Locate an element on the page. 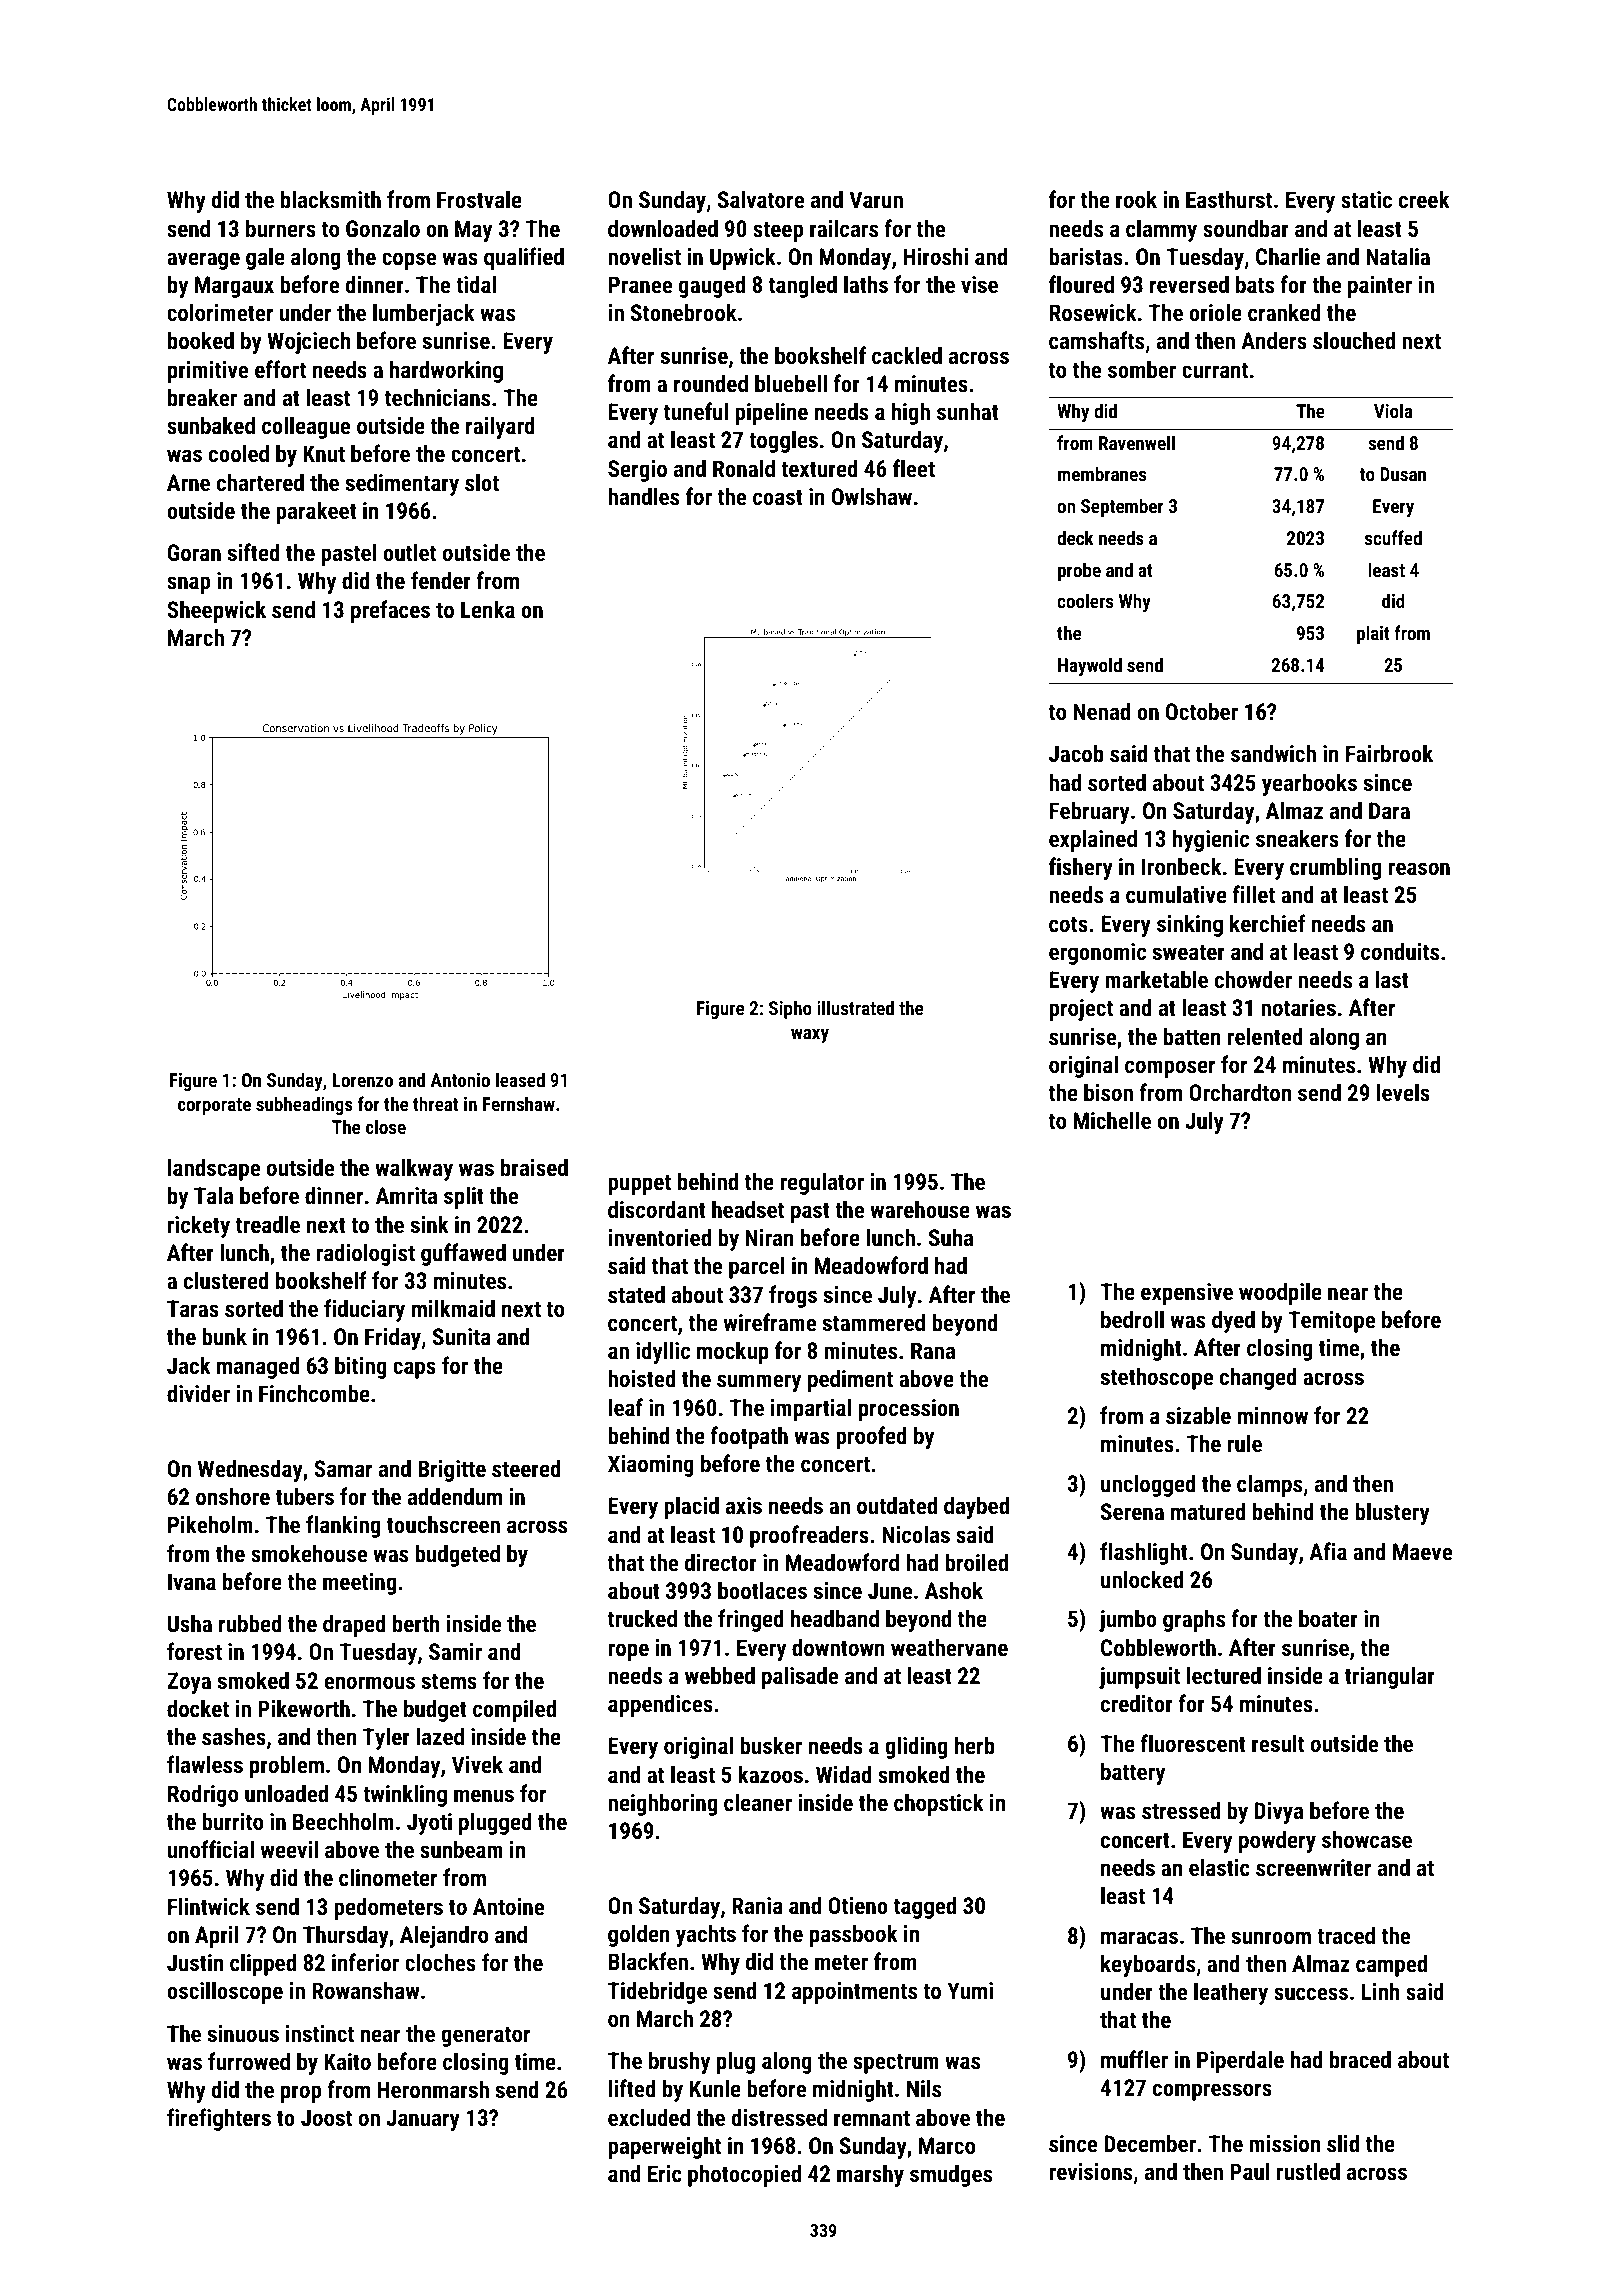  dyed is located at coordinates (1233, 1321).
